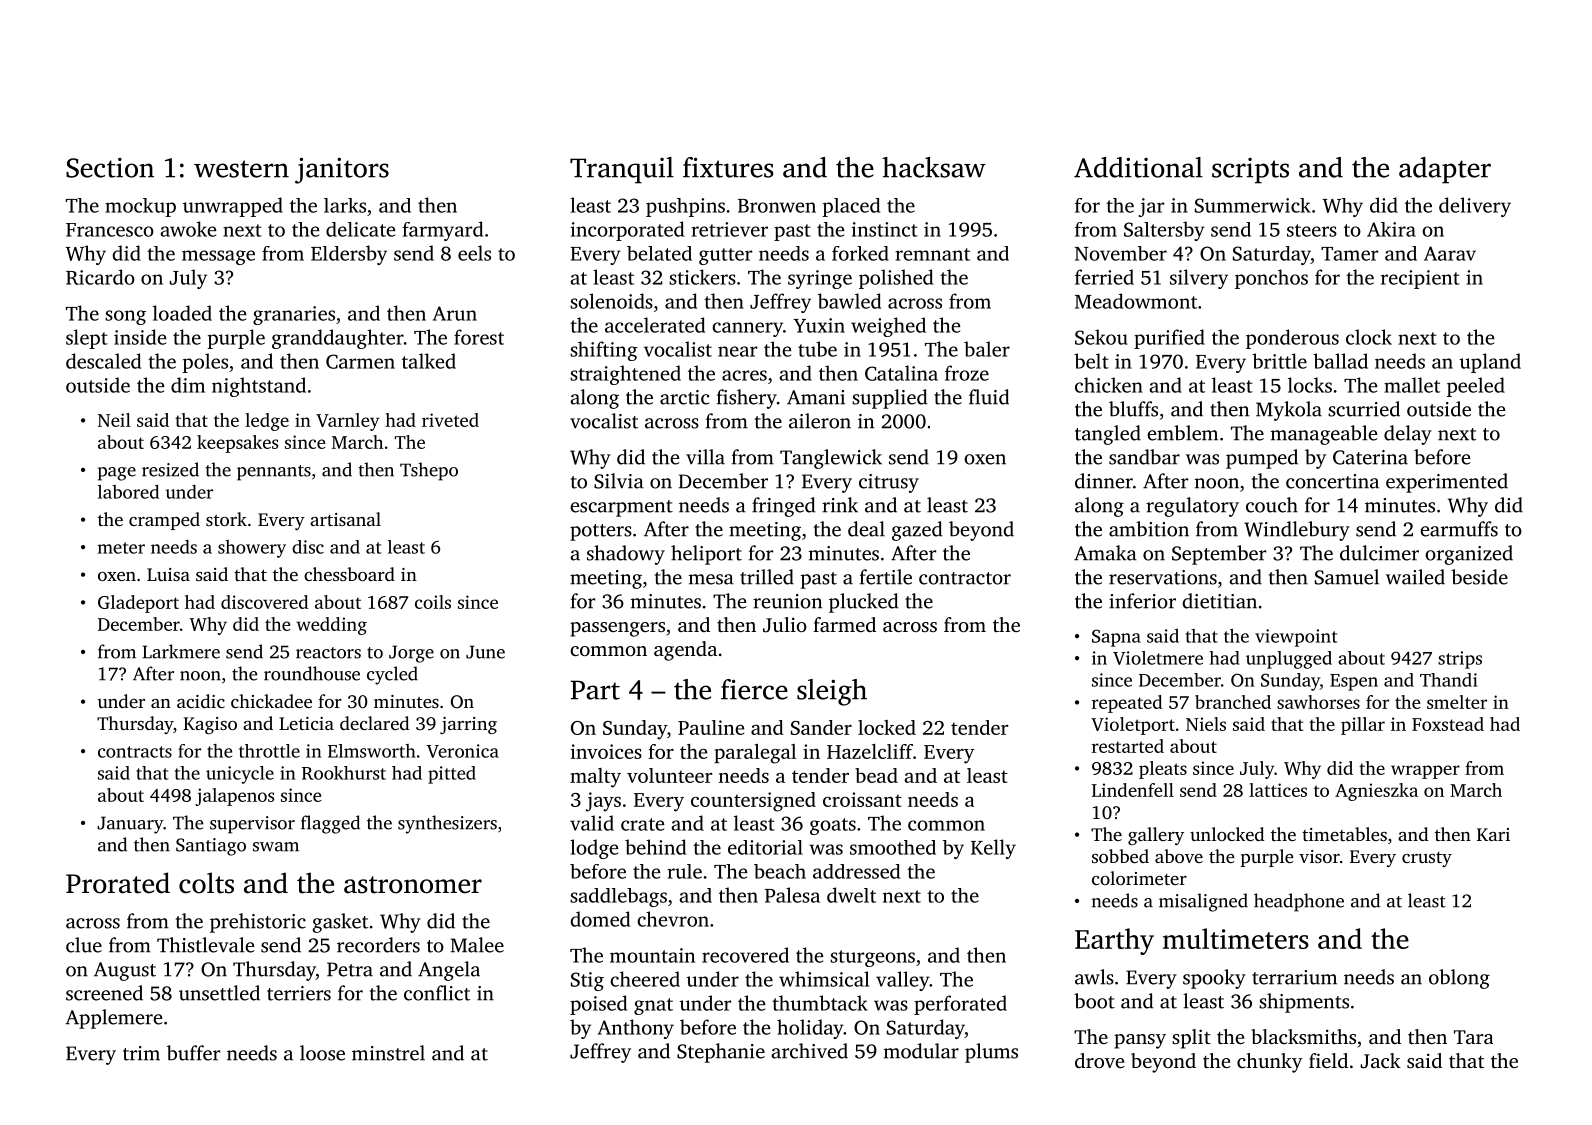  Describe the element at coordinates (1116, 638) in the screenshot. I see `Sapna` at that location.
